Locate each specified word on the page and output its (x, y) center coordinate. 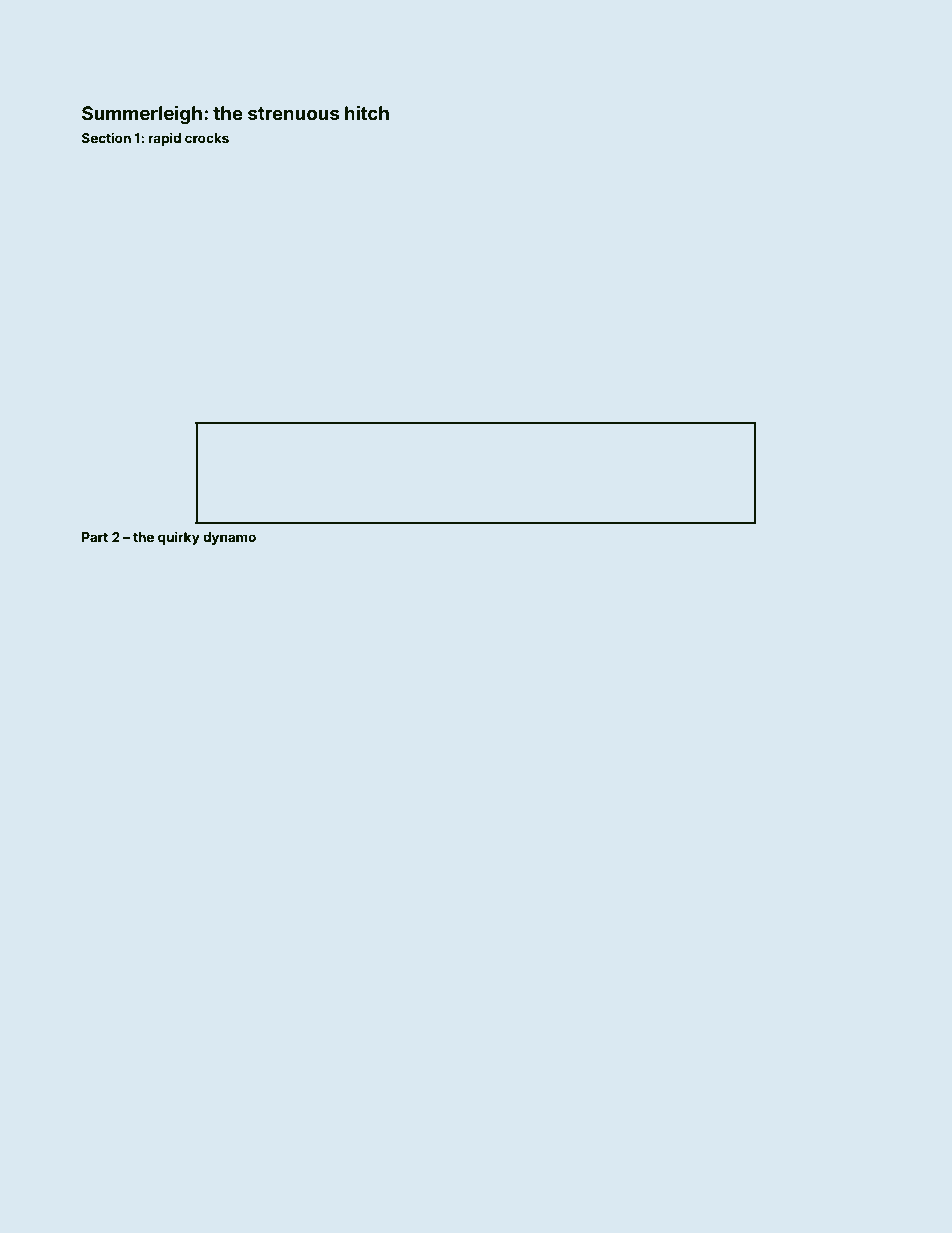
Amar (92, 555)
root (89, 168)
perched (573, 357)
